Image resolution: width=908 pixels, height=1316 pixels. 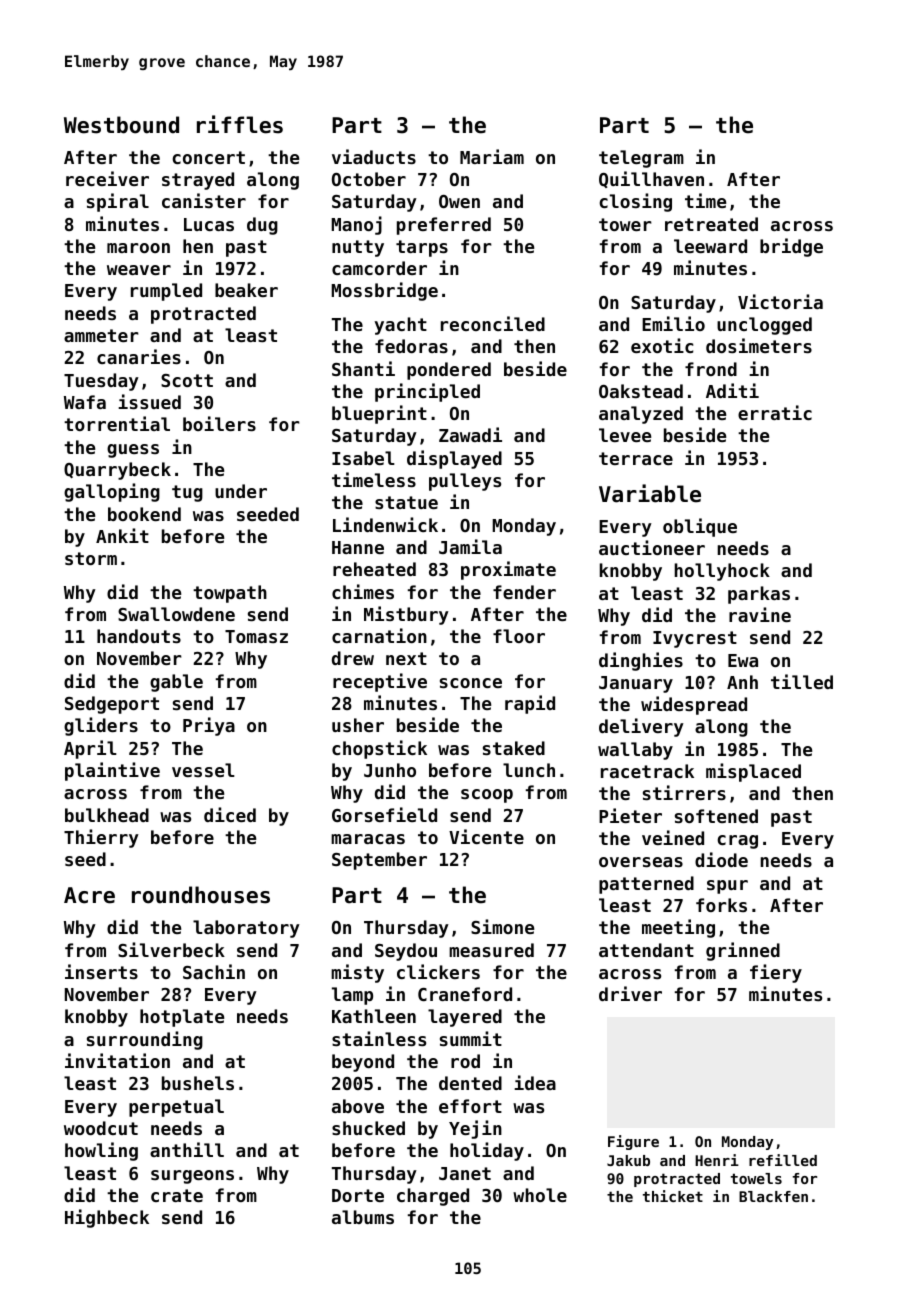 What do you see at coordinates (369, 179) in the screenshot?
I see `October` at bounding box center [369, 179].
